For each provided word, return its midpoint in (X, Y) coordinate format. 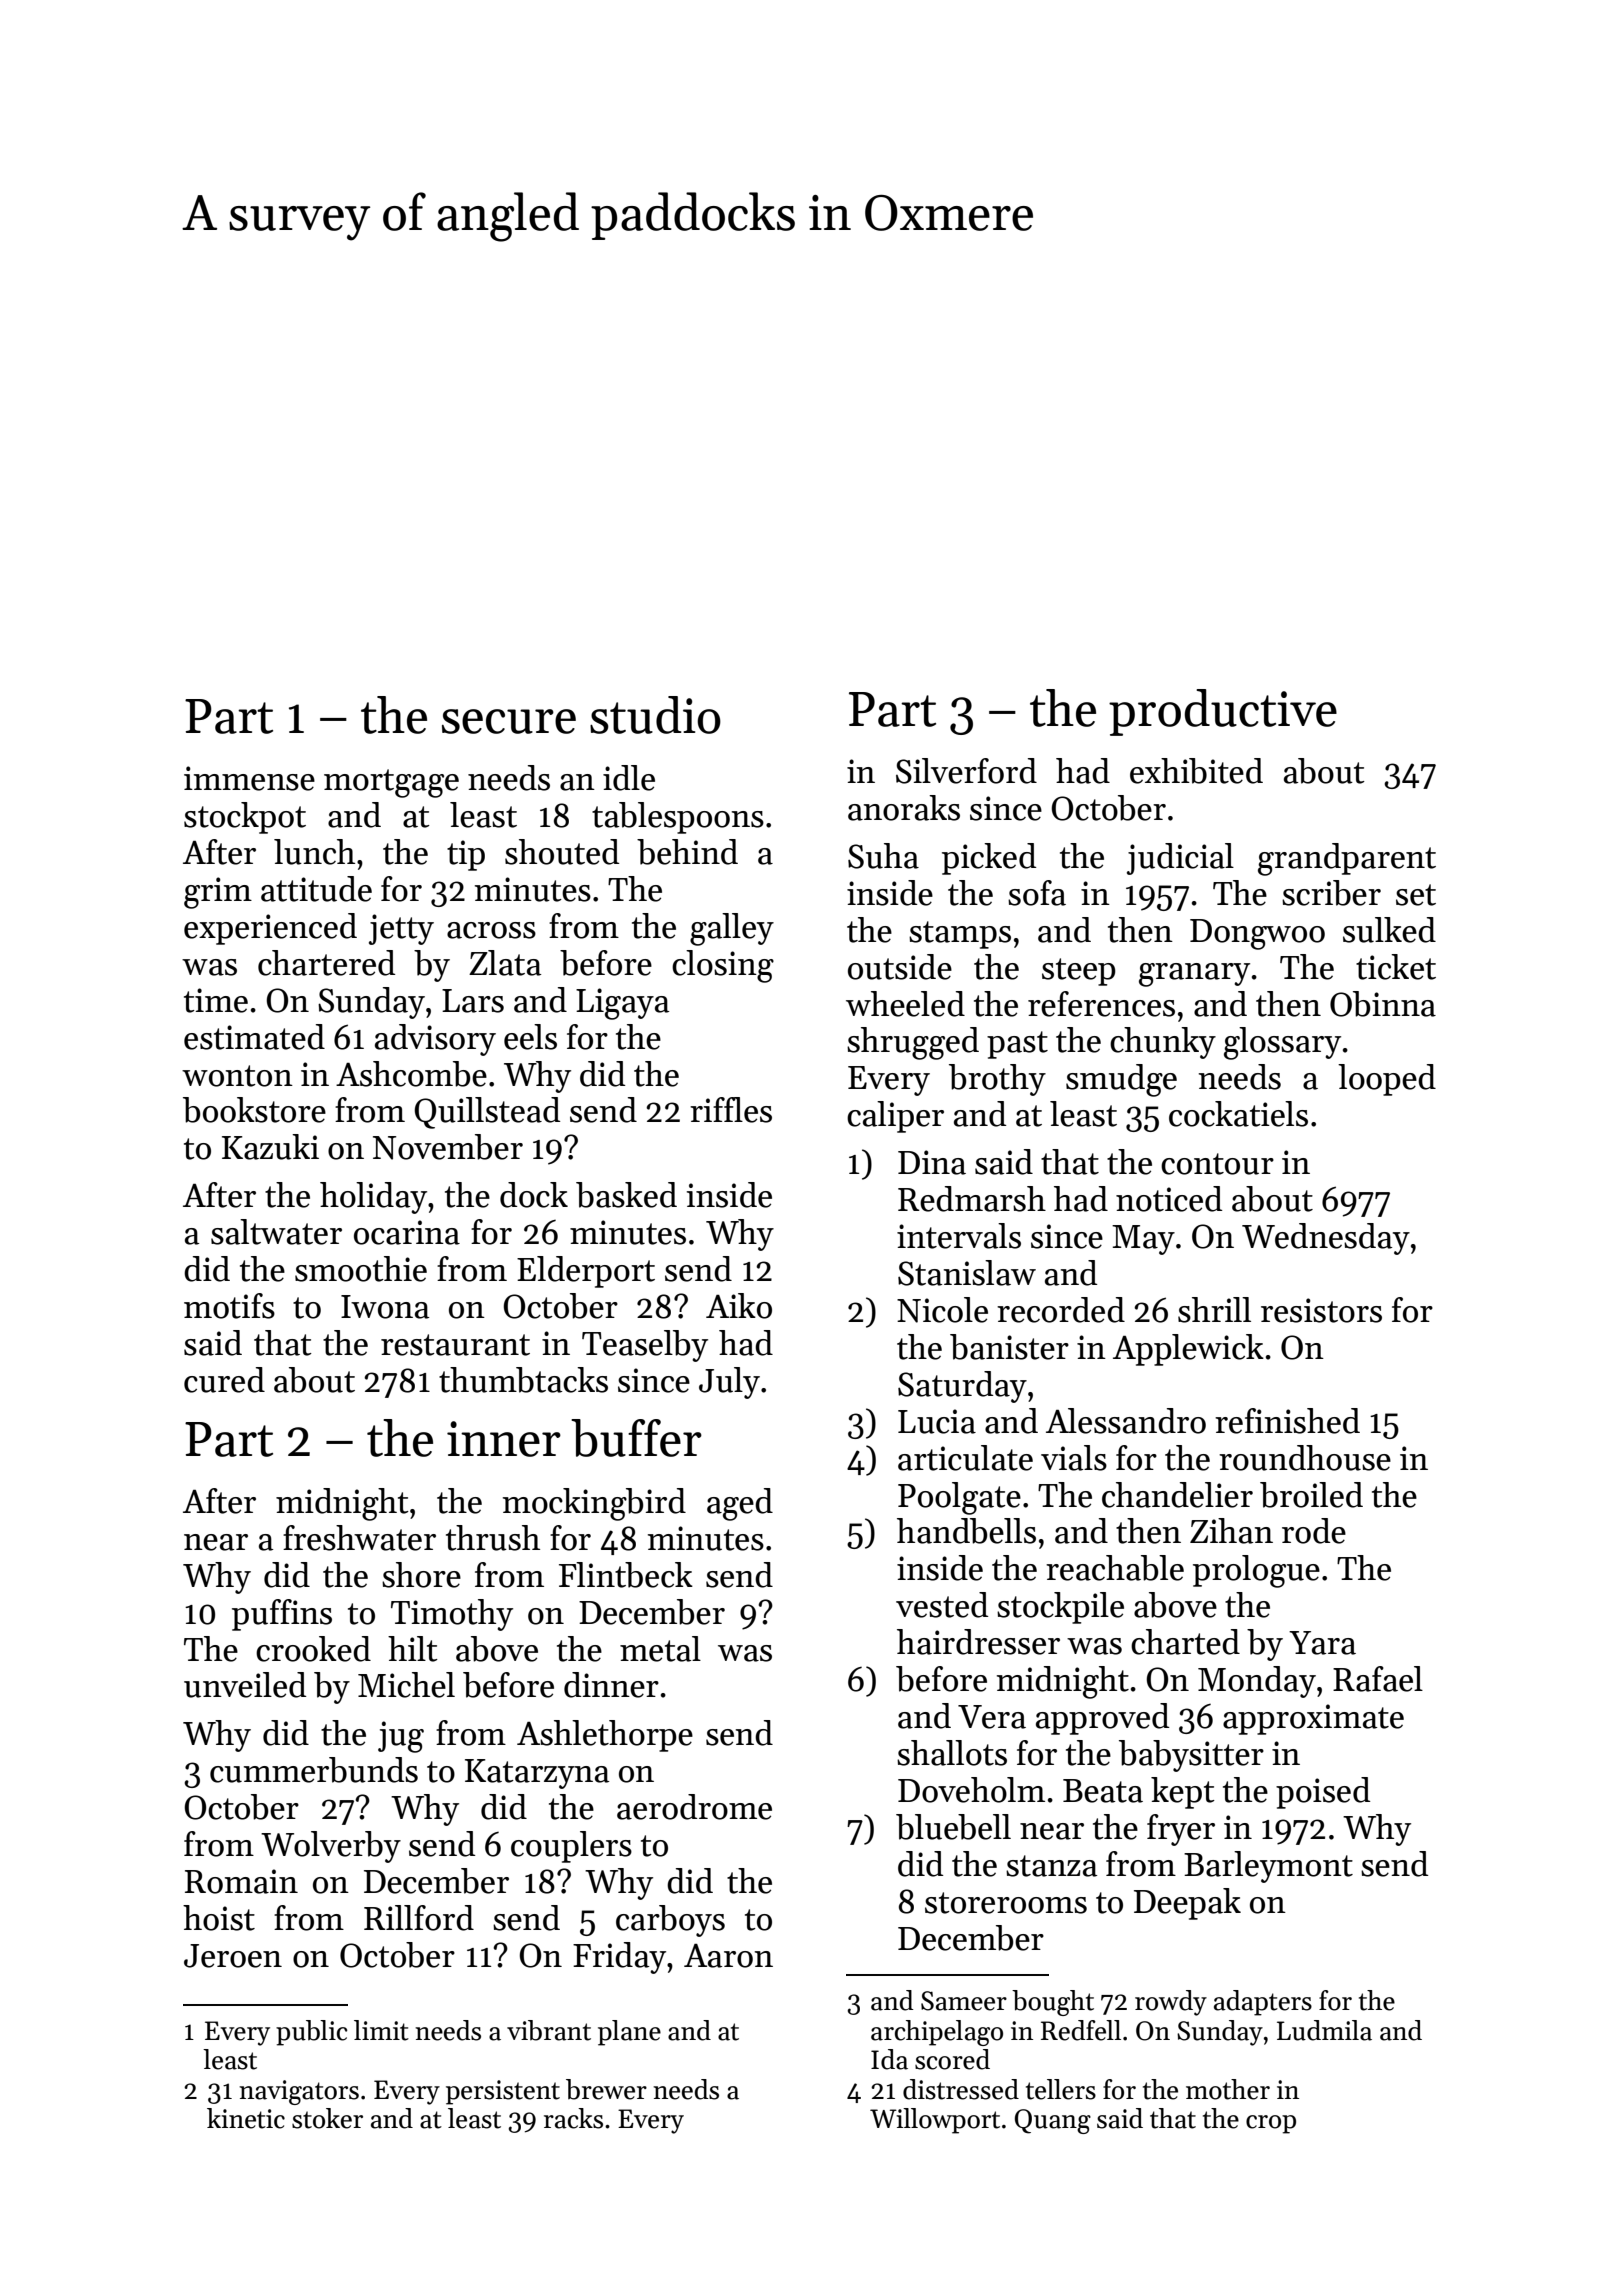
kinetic (246, 2118)
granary (1194, 975)
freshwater (359, 1538)
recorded (1061, 1310)
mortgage (391, 783)
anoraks (904, 808)
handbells (966, 1531)
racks (573, 2118)
